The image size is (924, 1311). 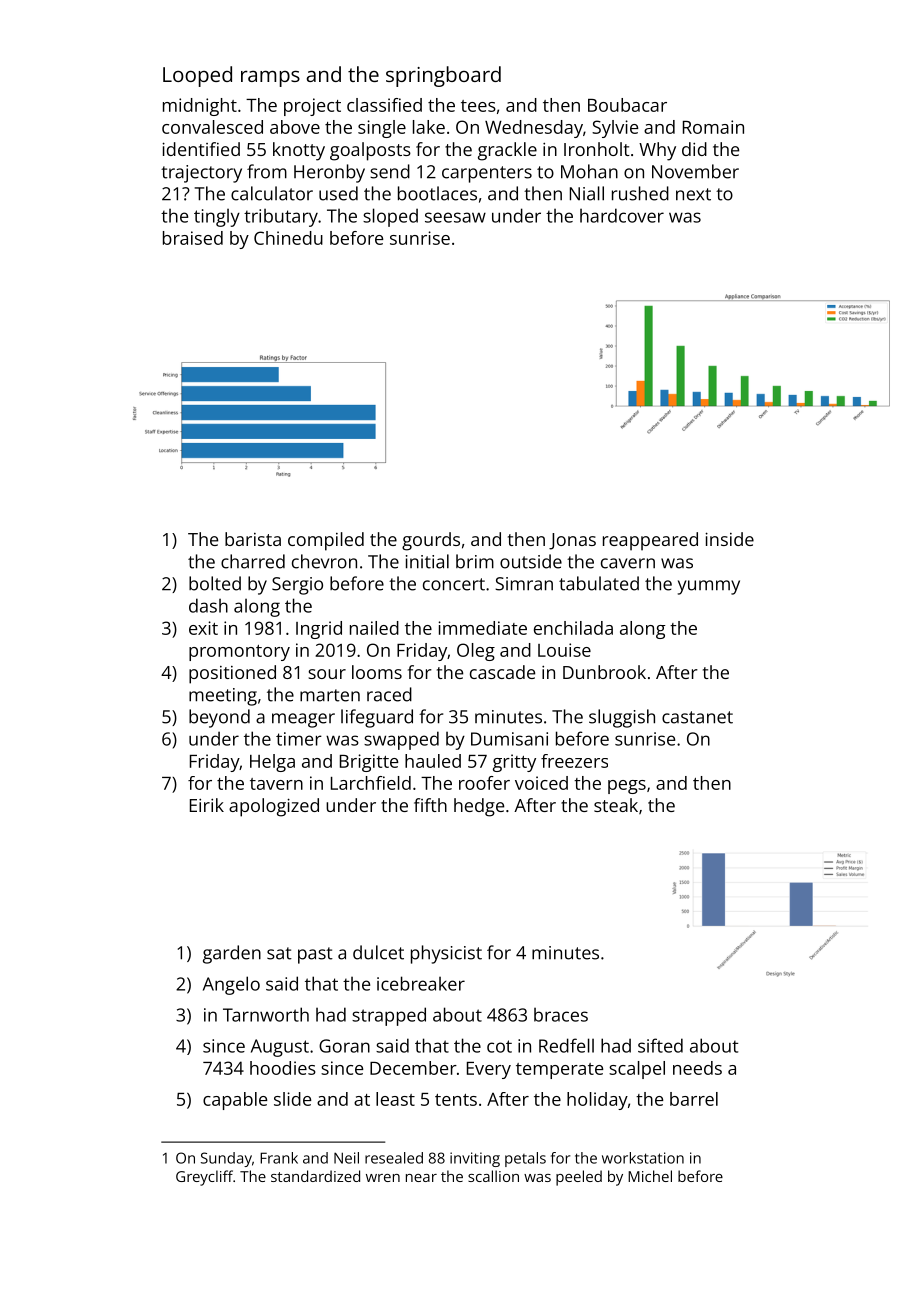 I want to click on Chinedu, so click(x=288, y=238).
